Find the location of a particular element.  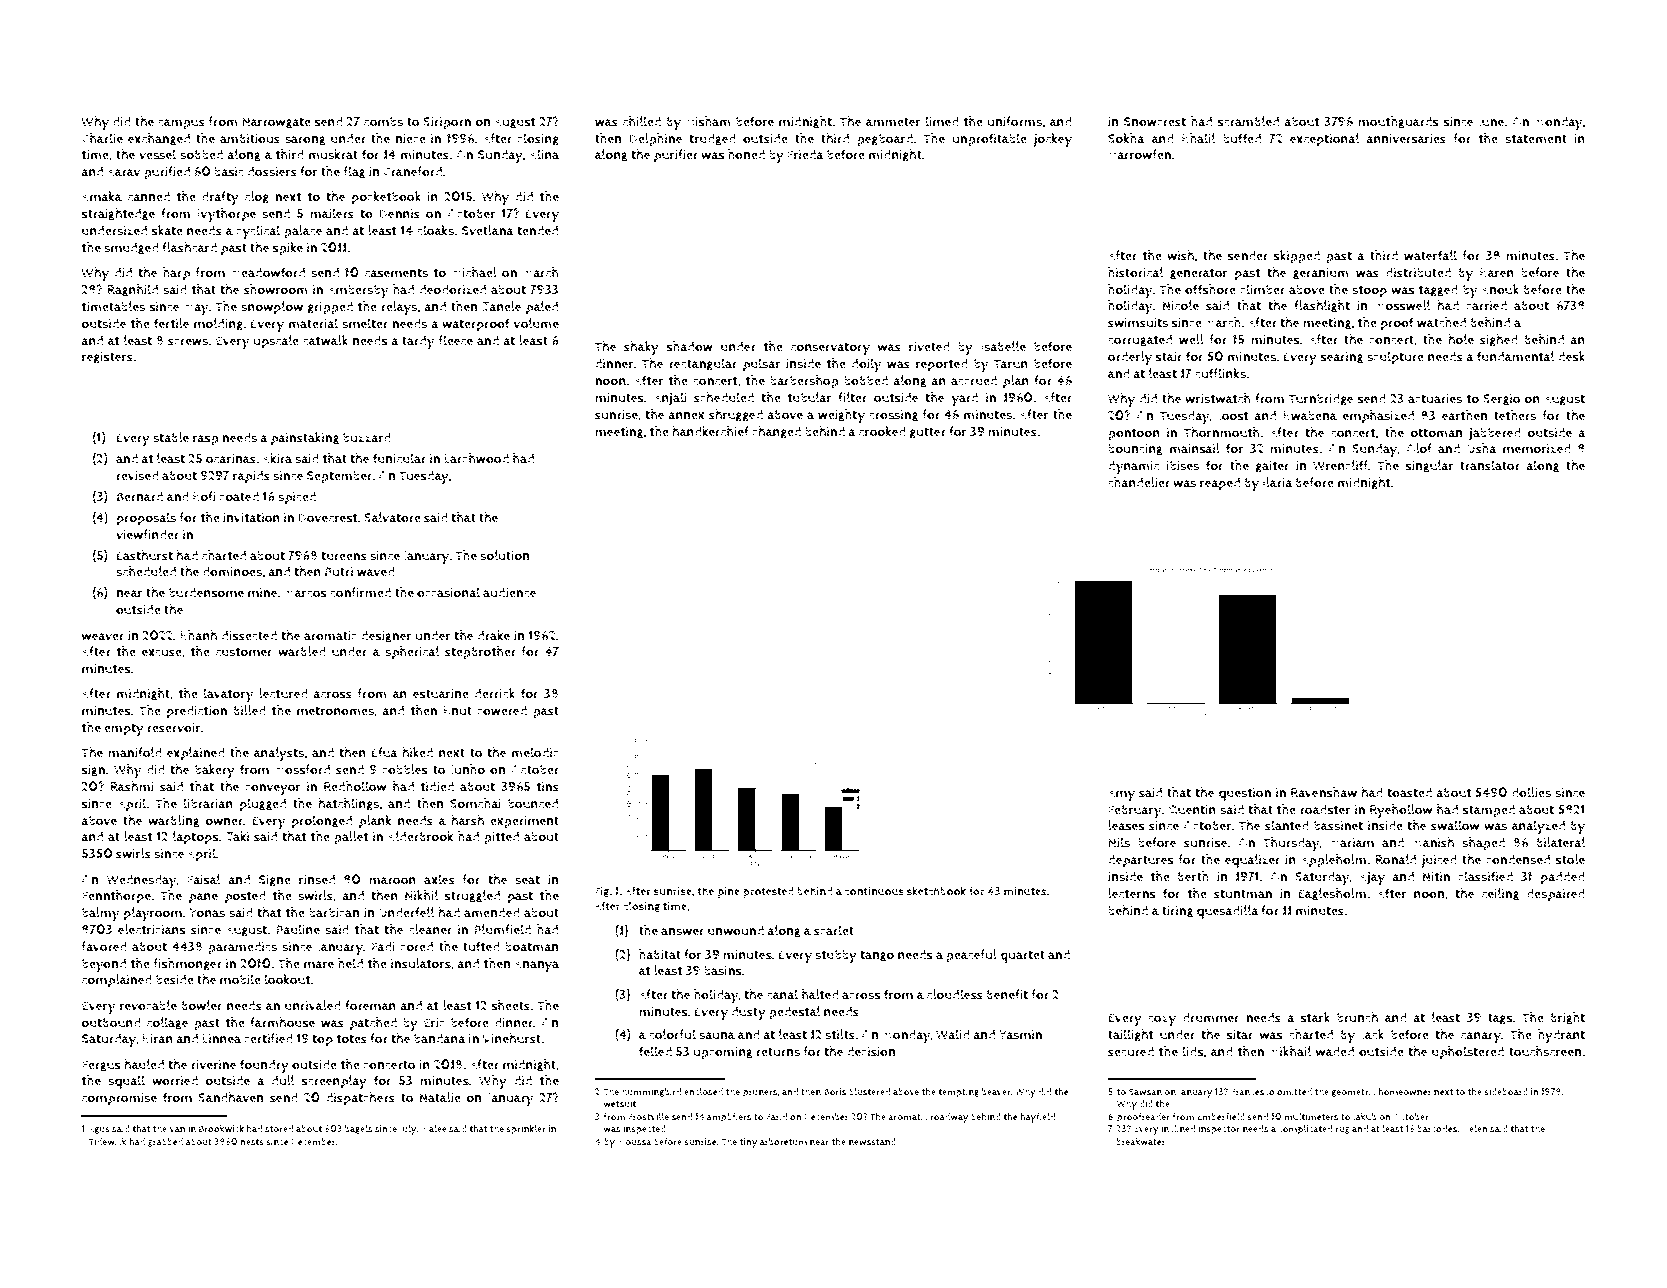

Aarav is located at coordinates (124, 172).
